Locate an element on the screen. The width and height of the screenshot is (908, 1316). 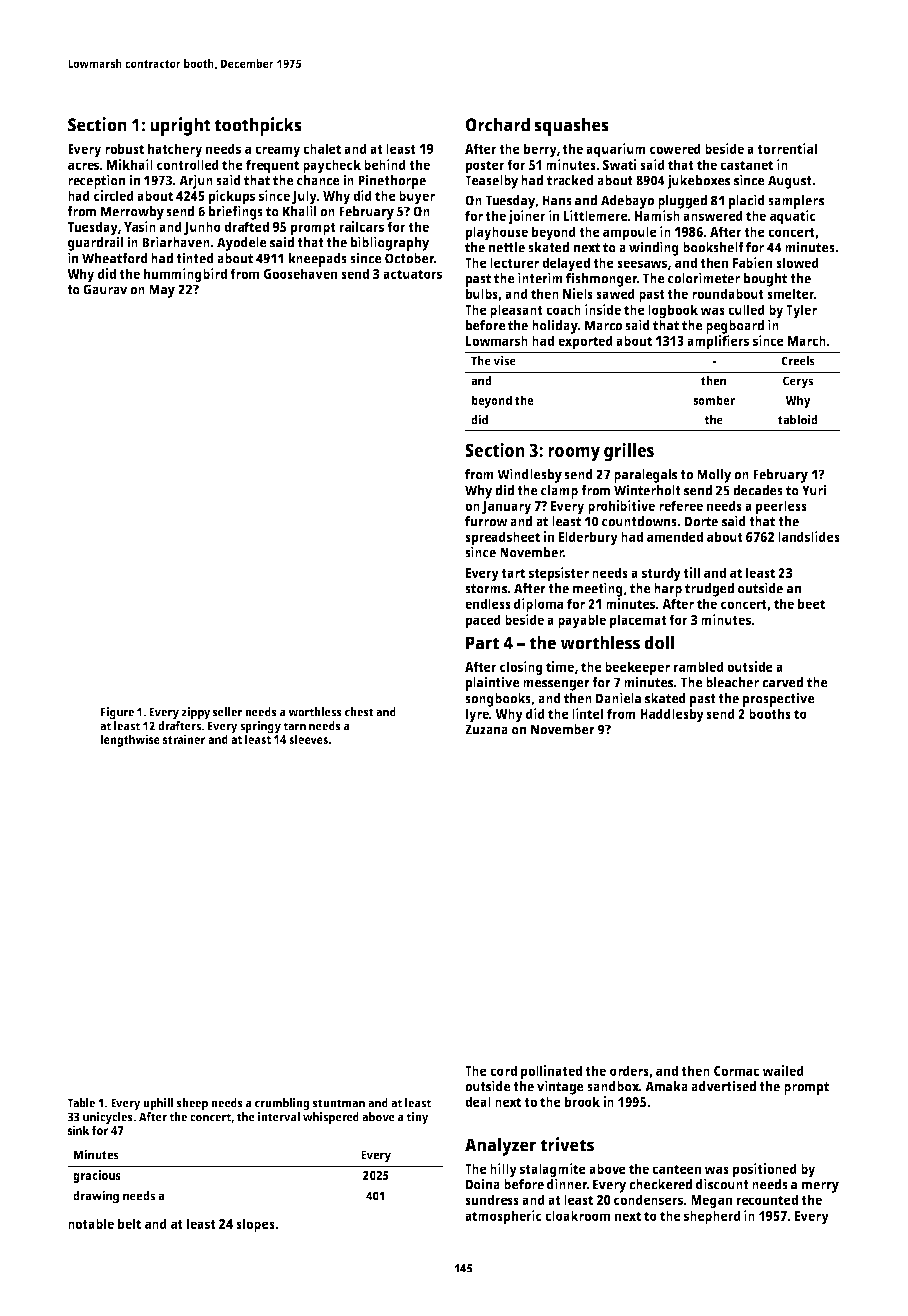
squashes is located at coordinates (571, 126).
